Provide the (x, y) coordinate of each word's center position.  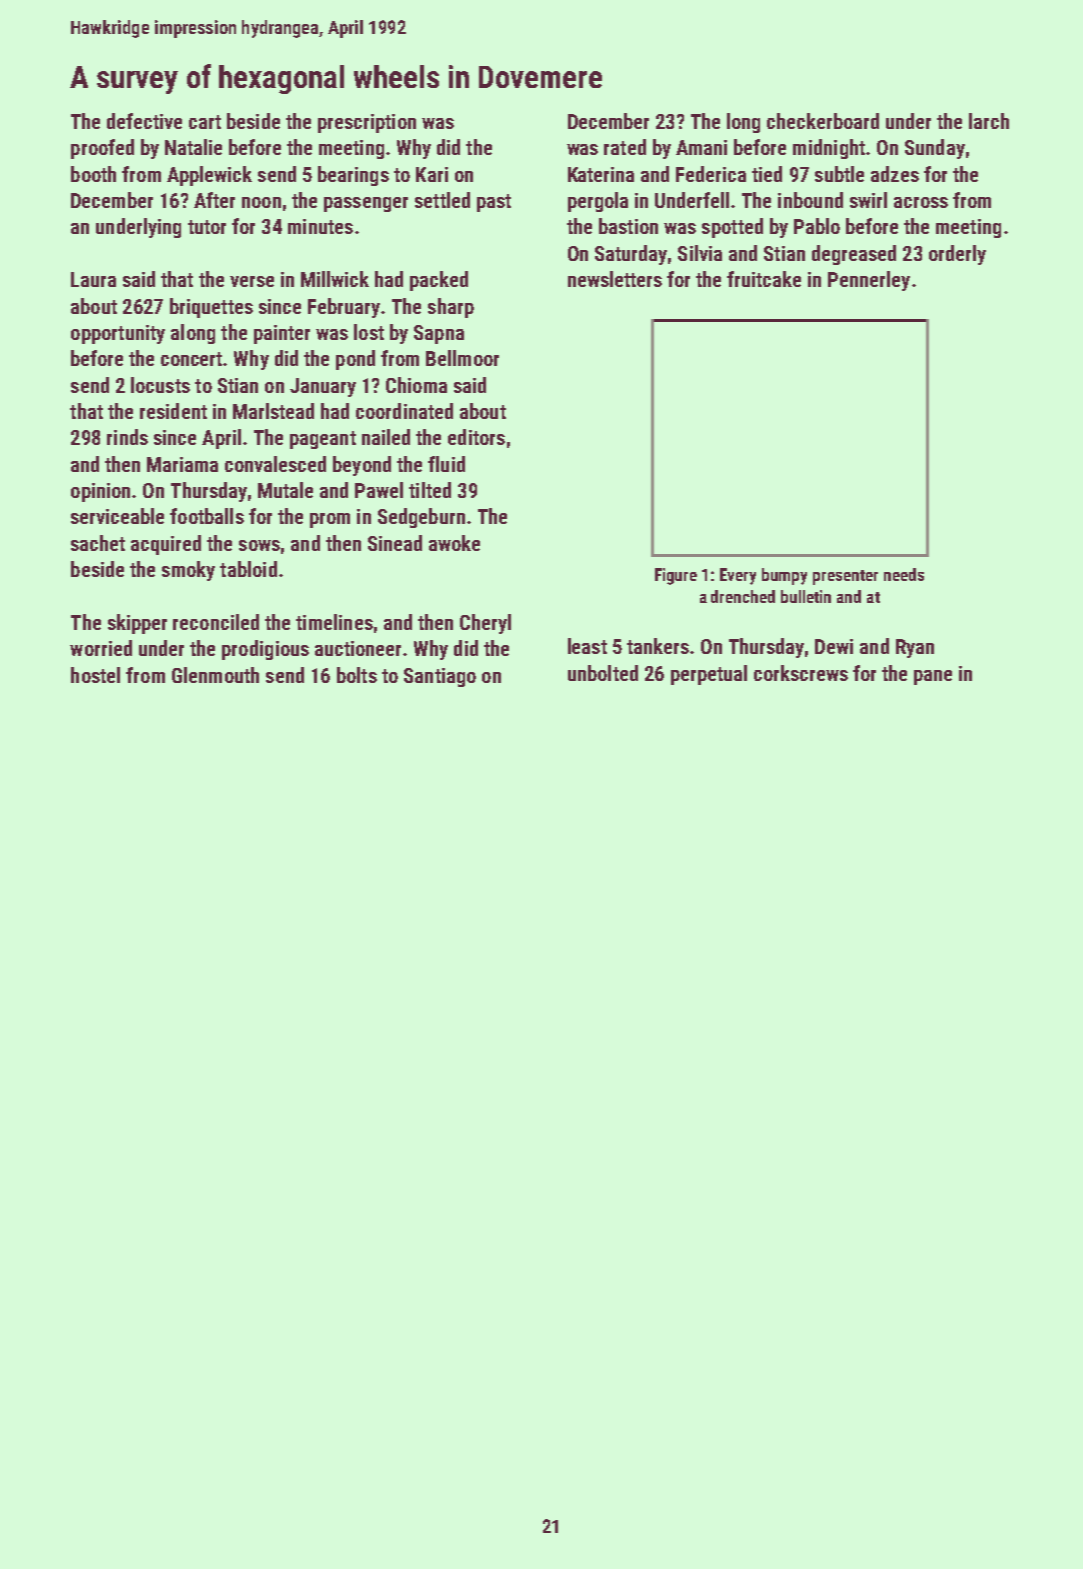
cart (205, 122)
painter (282, 334)
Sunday (935, 149)
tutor (207, 227)
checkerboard (823, 121)
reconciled (216, 622)
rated (625, 147)
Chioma (416, 385)
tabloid (248, 569)
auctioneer (358, 648)
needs (904, 574)
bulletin (806, 596)
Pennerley (869, 281)
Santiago (440, 677)
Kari (432, 174)
